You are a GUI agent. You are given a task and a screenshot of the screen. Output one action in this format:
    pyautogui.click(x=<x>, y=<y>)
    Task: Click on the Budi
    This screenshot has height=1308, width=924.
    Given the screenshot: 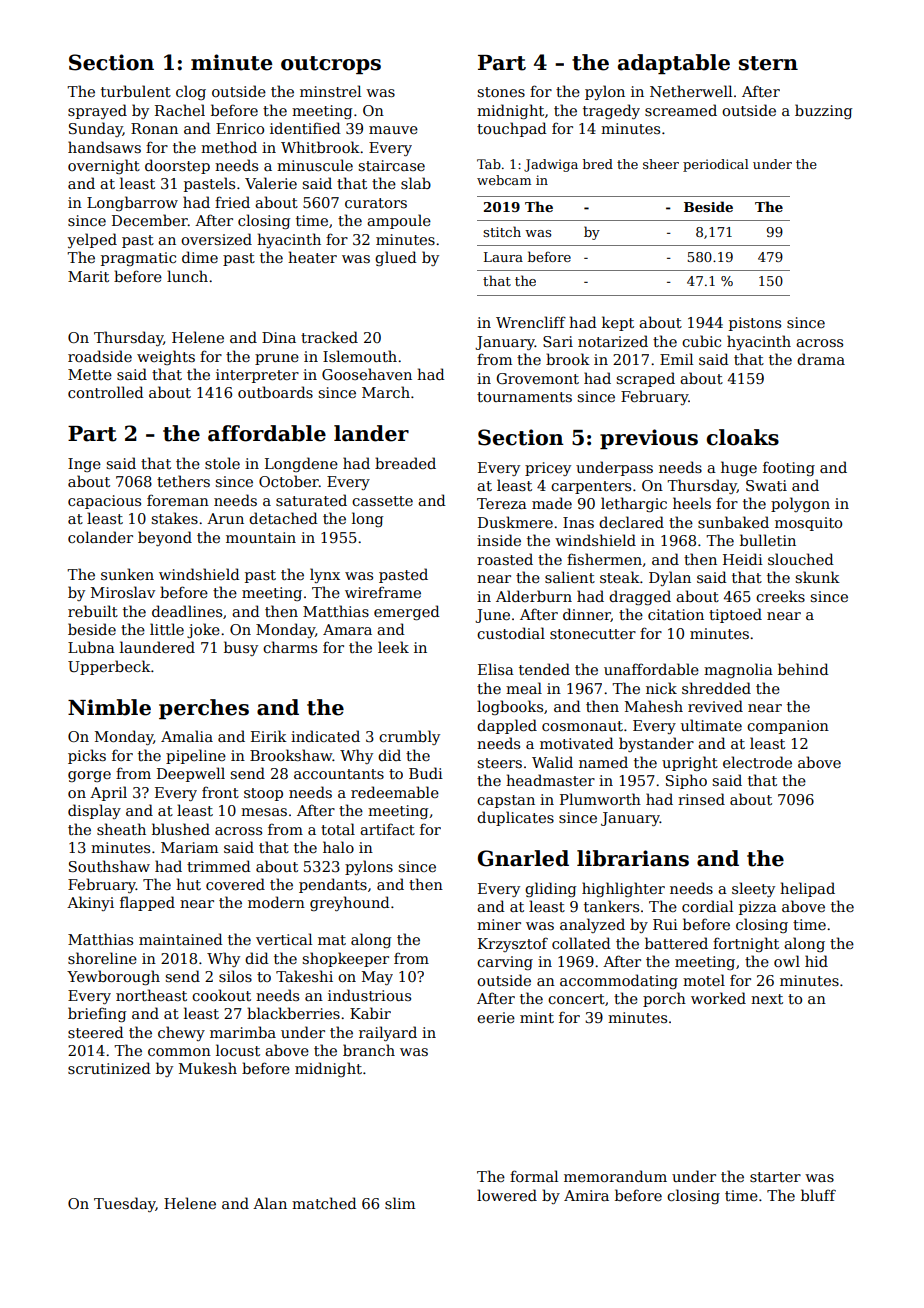 What is the action you would take?
    pyautogui.click(x=426, y=773)
